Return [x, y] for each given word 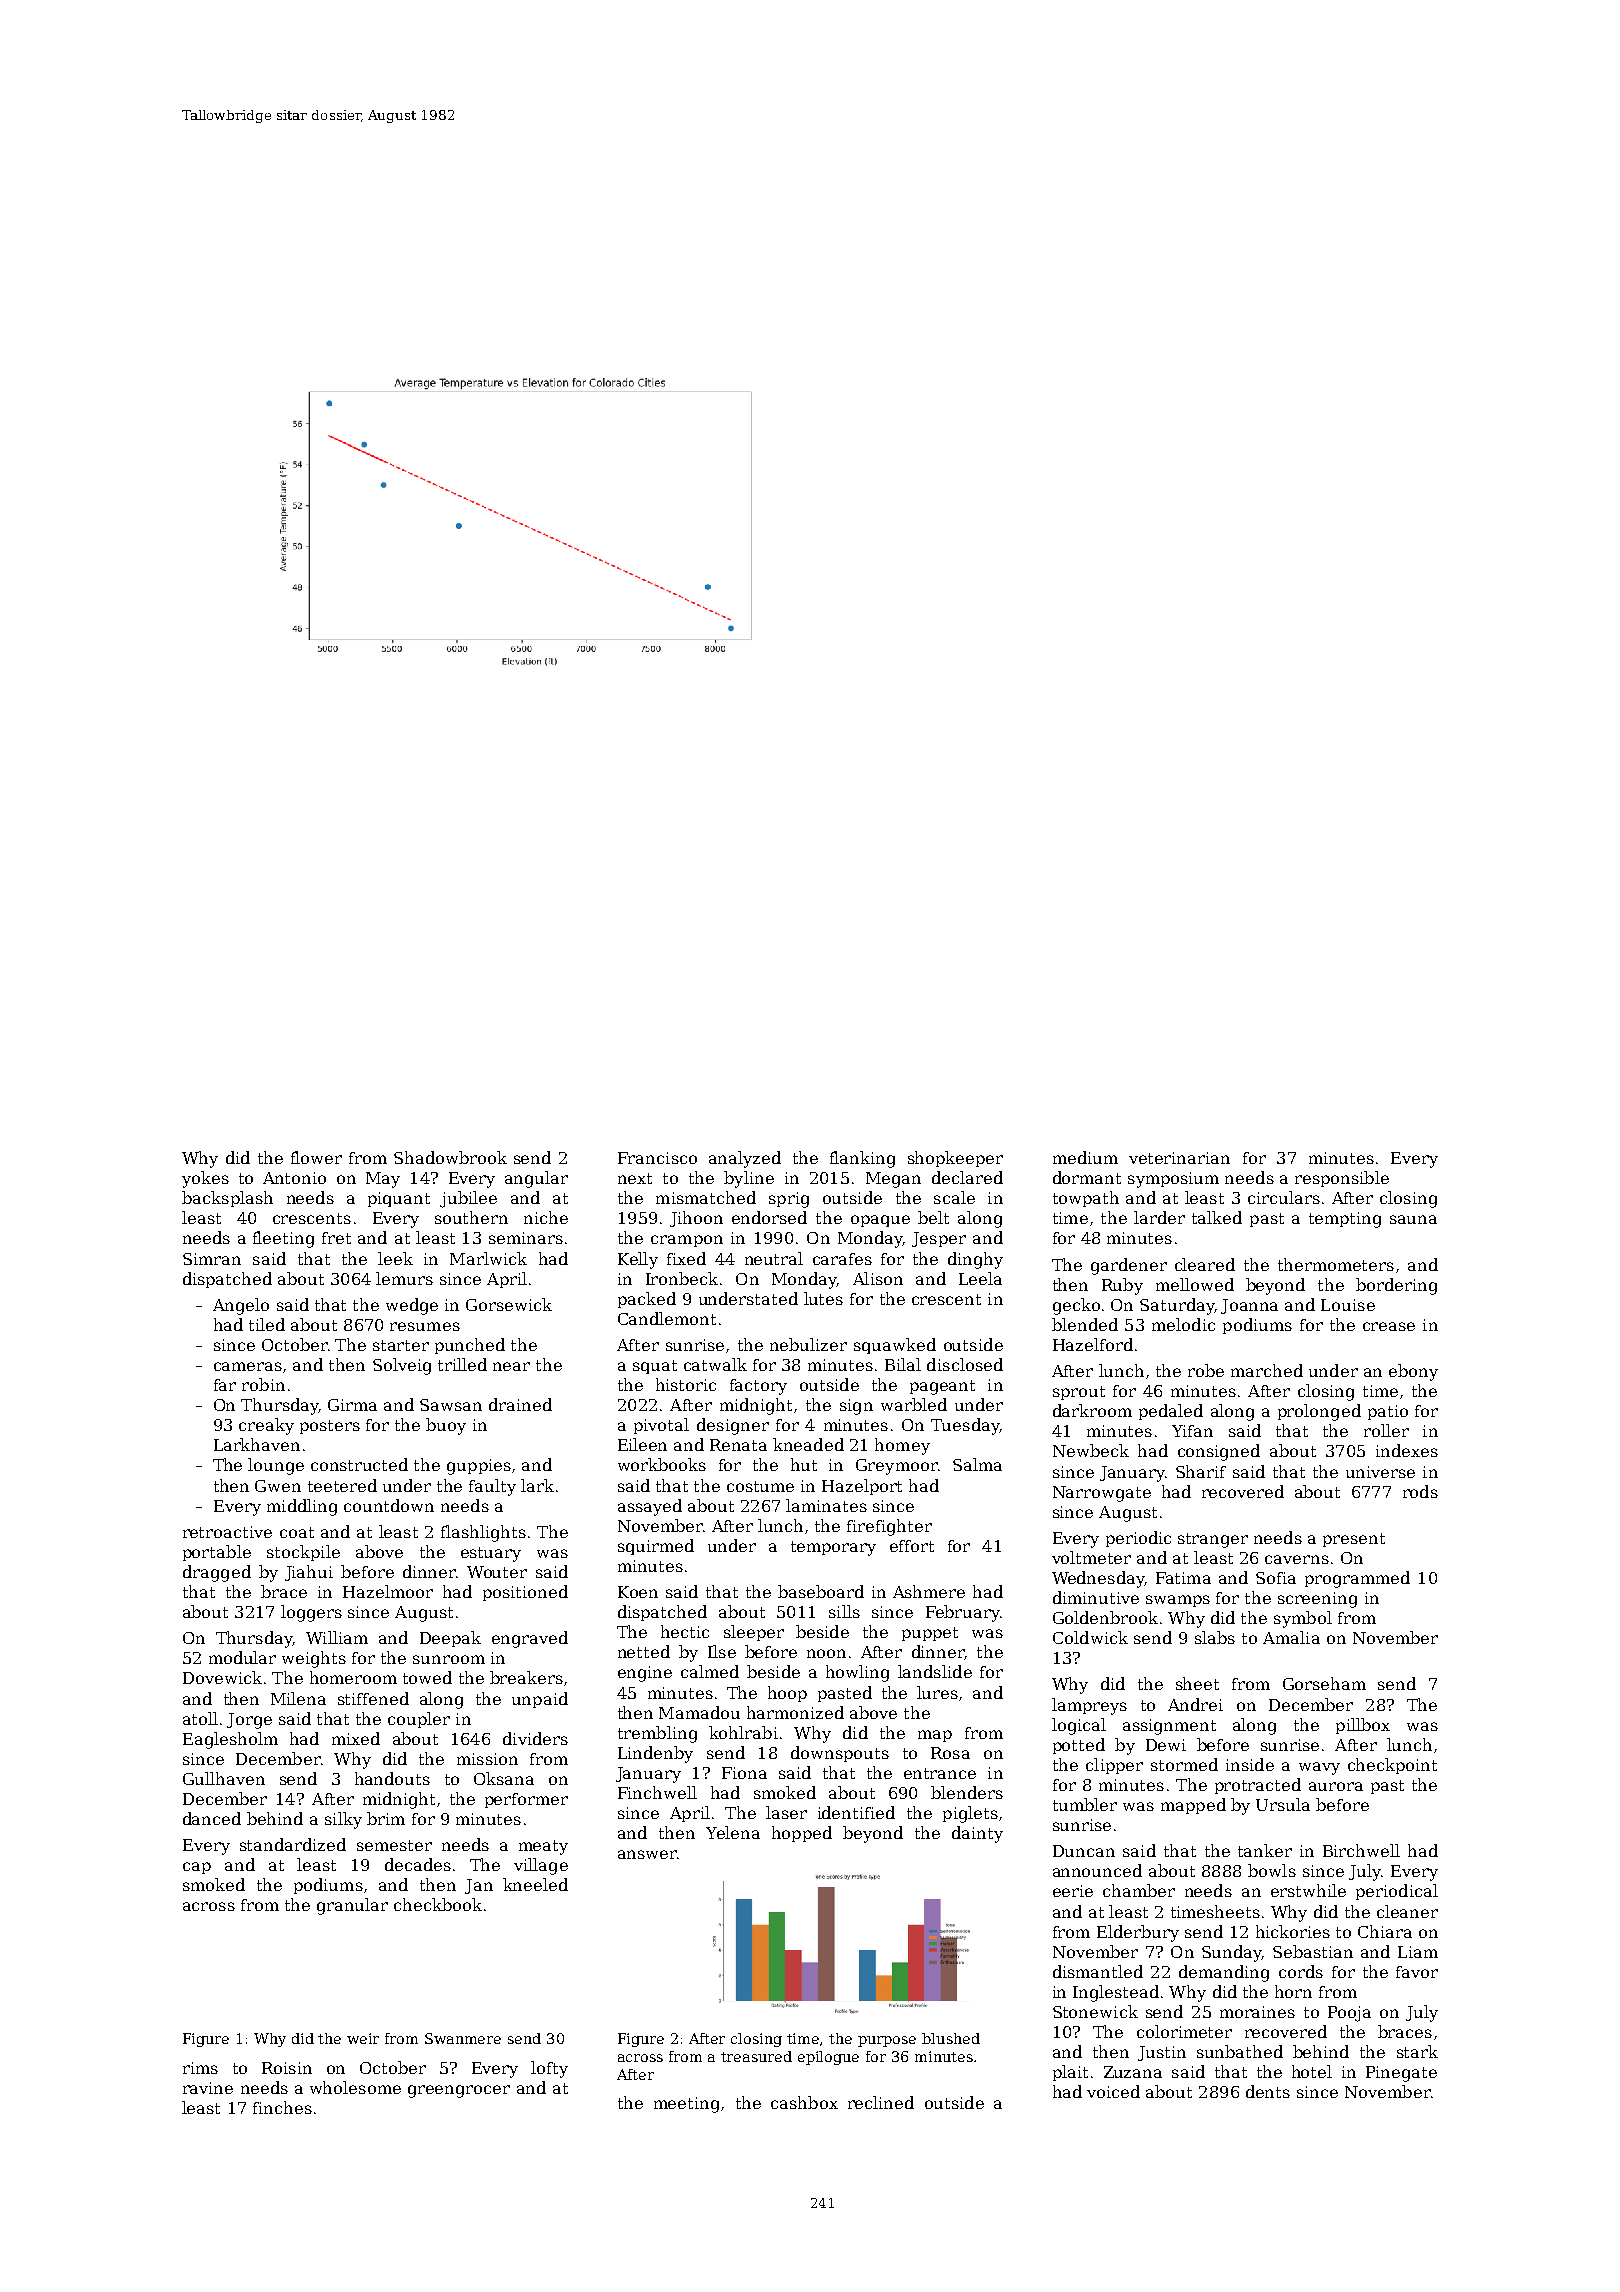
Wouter [497, 1572]
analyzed [745, 1159]
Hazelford [1093, 1344]
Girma [352, 1405]
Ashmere [929, 1591]
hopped [802, 1834]
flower [316, 1157]
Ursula [1283, 1804]
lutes [823, 1298]
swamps [1178, 1601]
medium [1085, 1157]
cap [197, 1868]
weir [363, 2038]
